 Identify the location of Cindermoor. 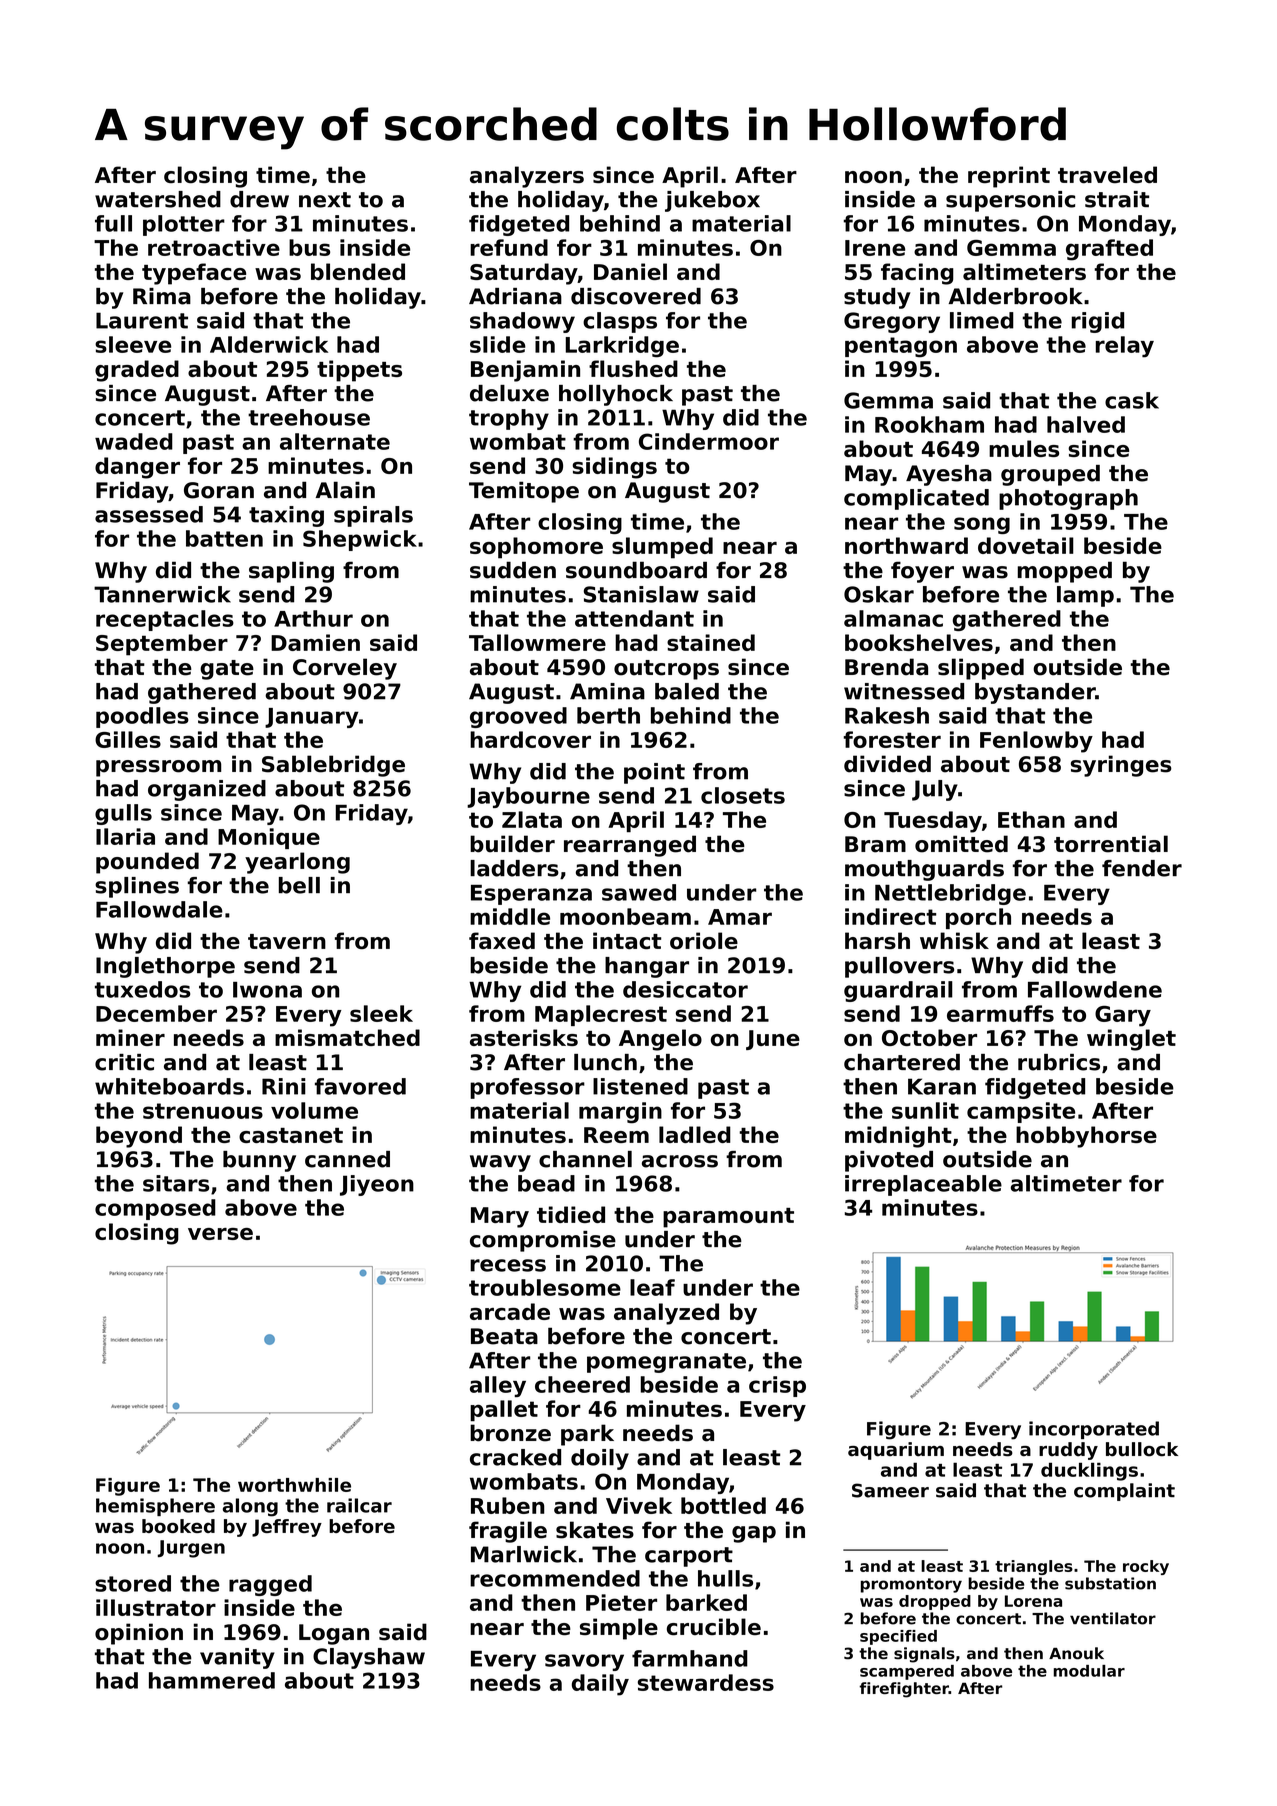
(709, 441).
